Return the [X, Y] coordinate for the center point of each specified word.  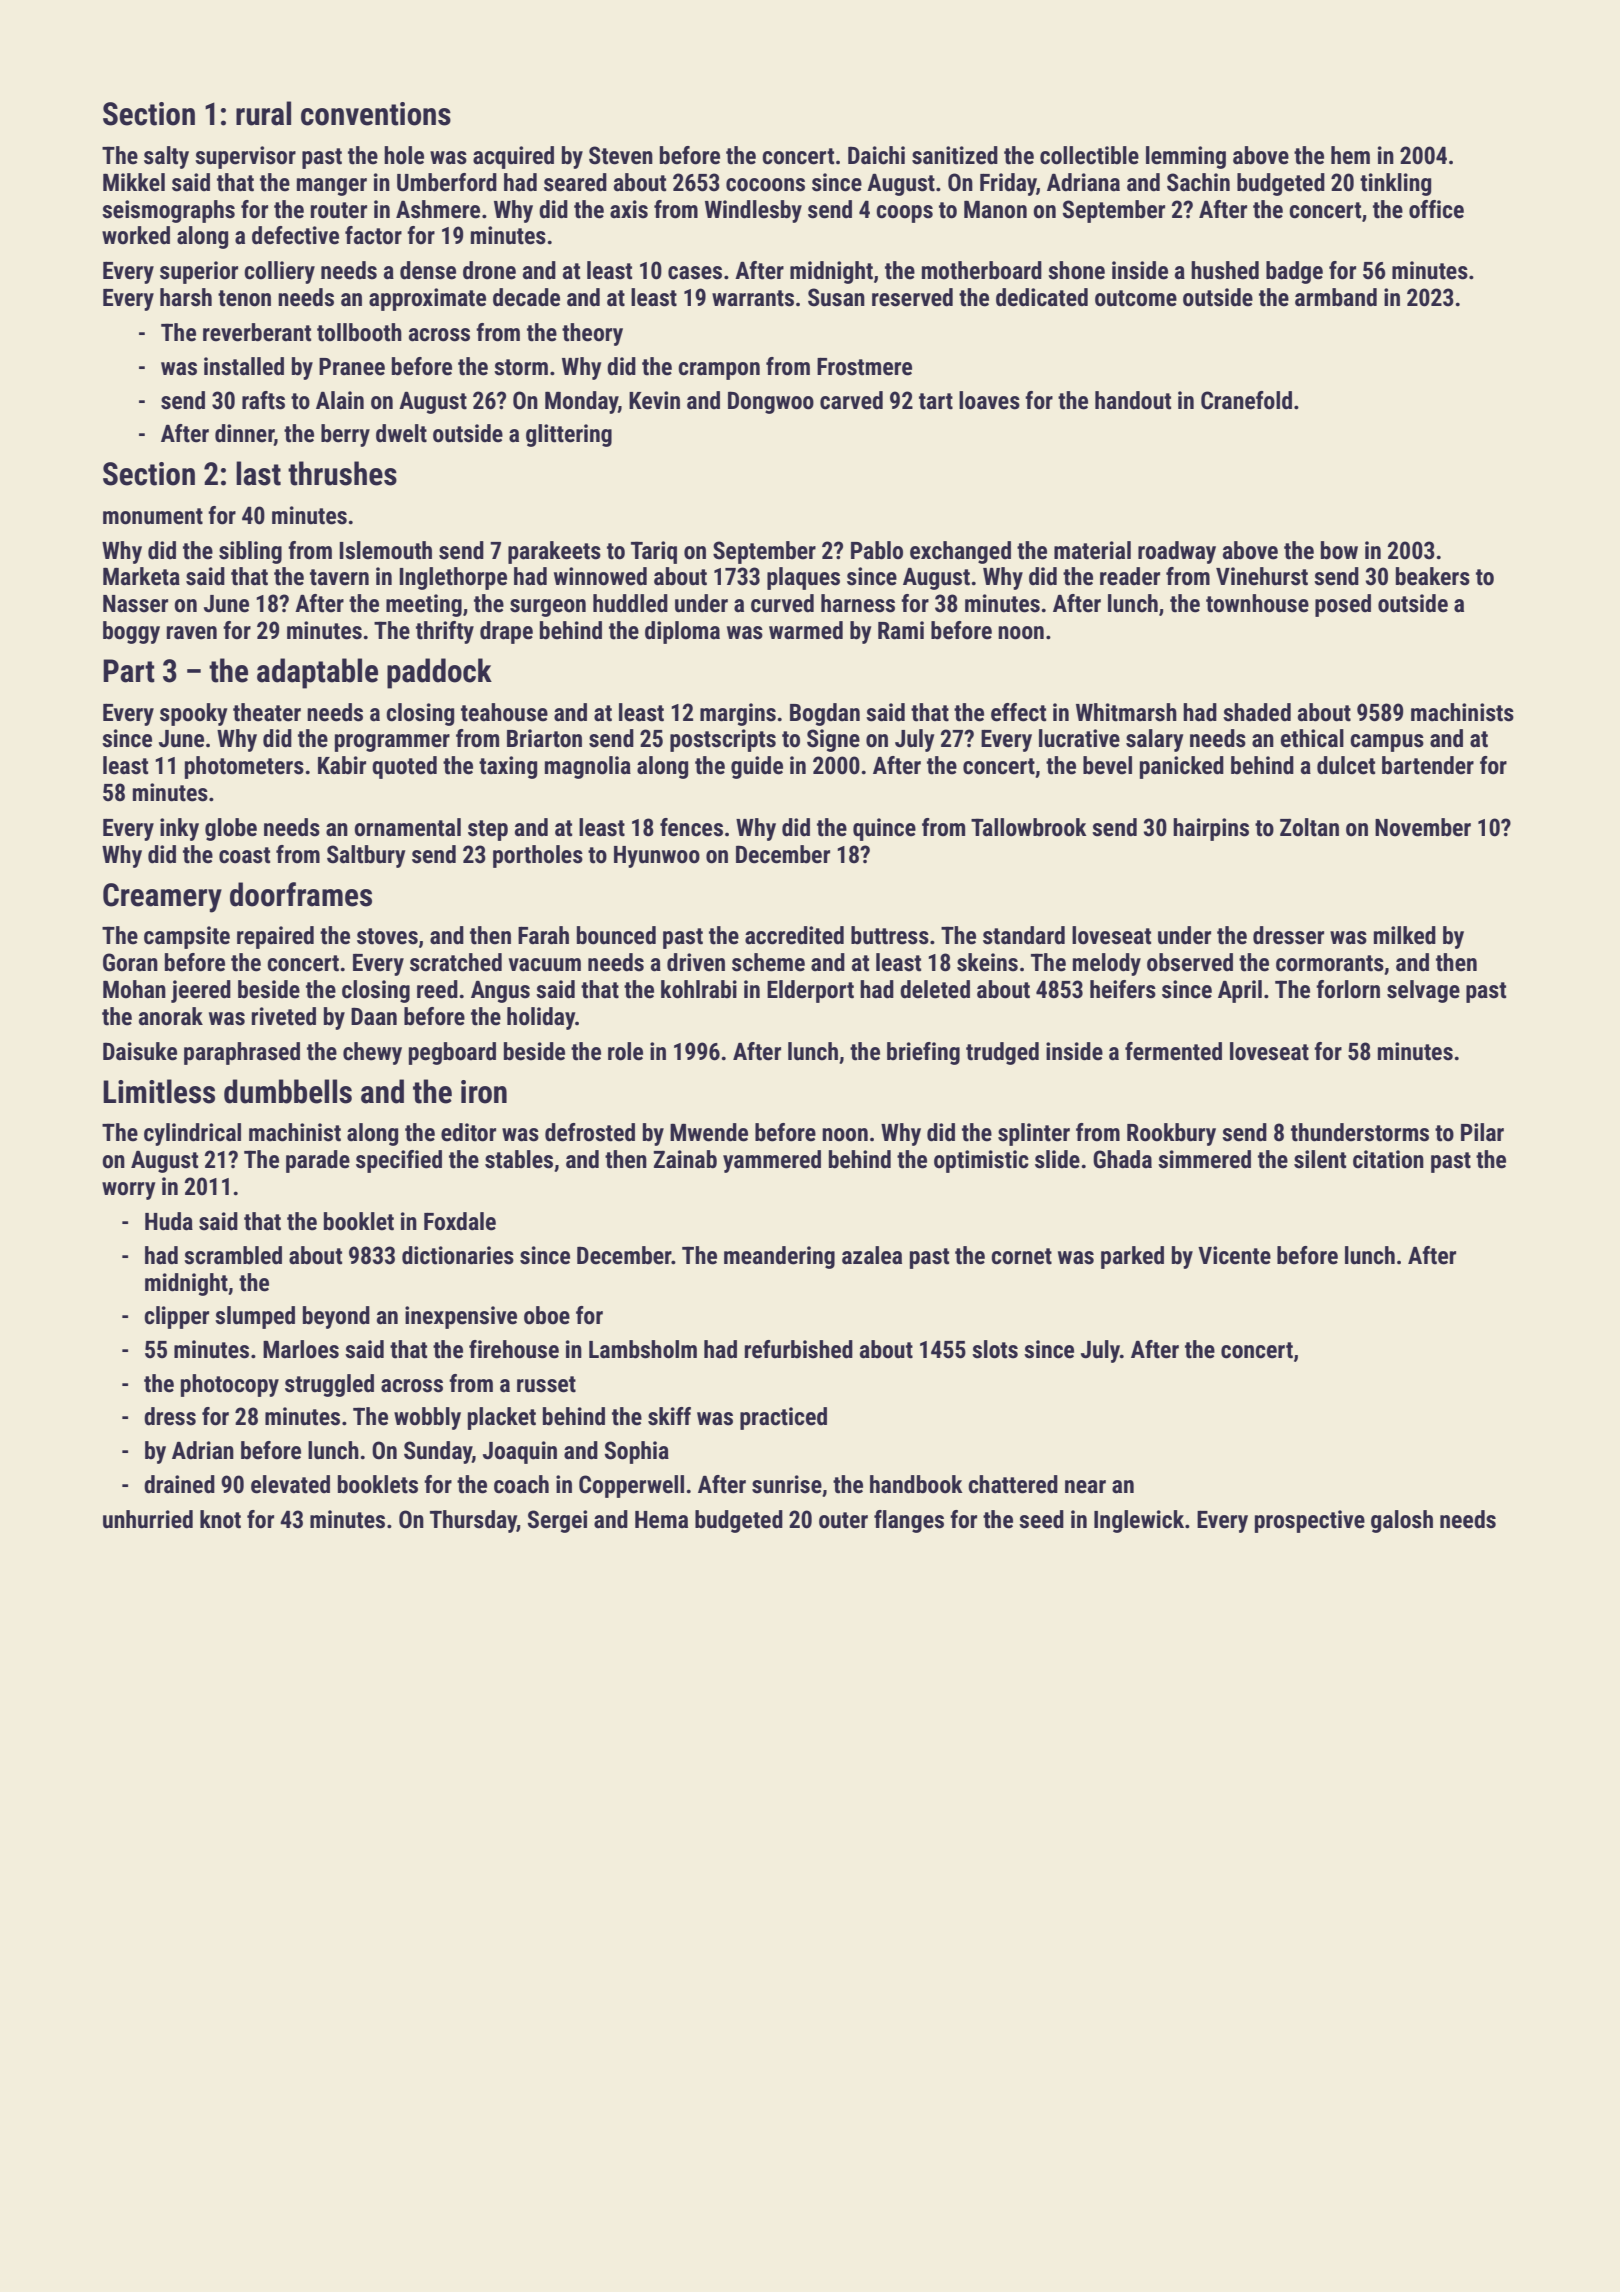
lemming [1186, 157]
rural [263, 113]
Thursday [473, 1521]
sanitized [955, 155]
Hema [661, 1520]
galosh [1402, 1521]
